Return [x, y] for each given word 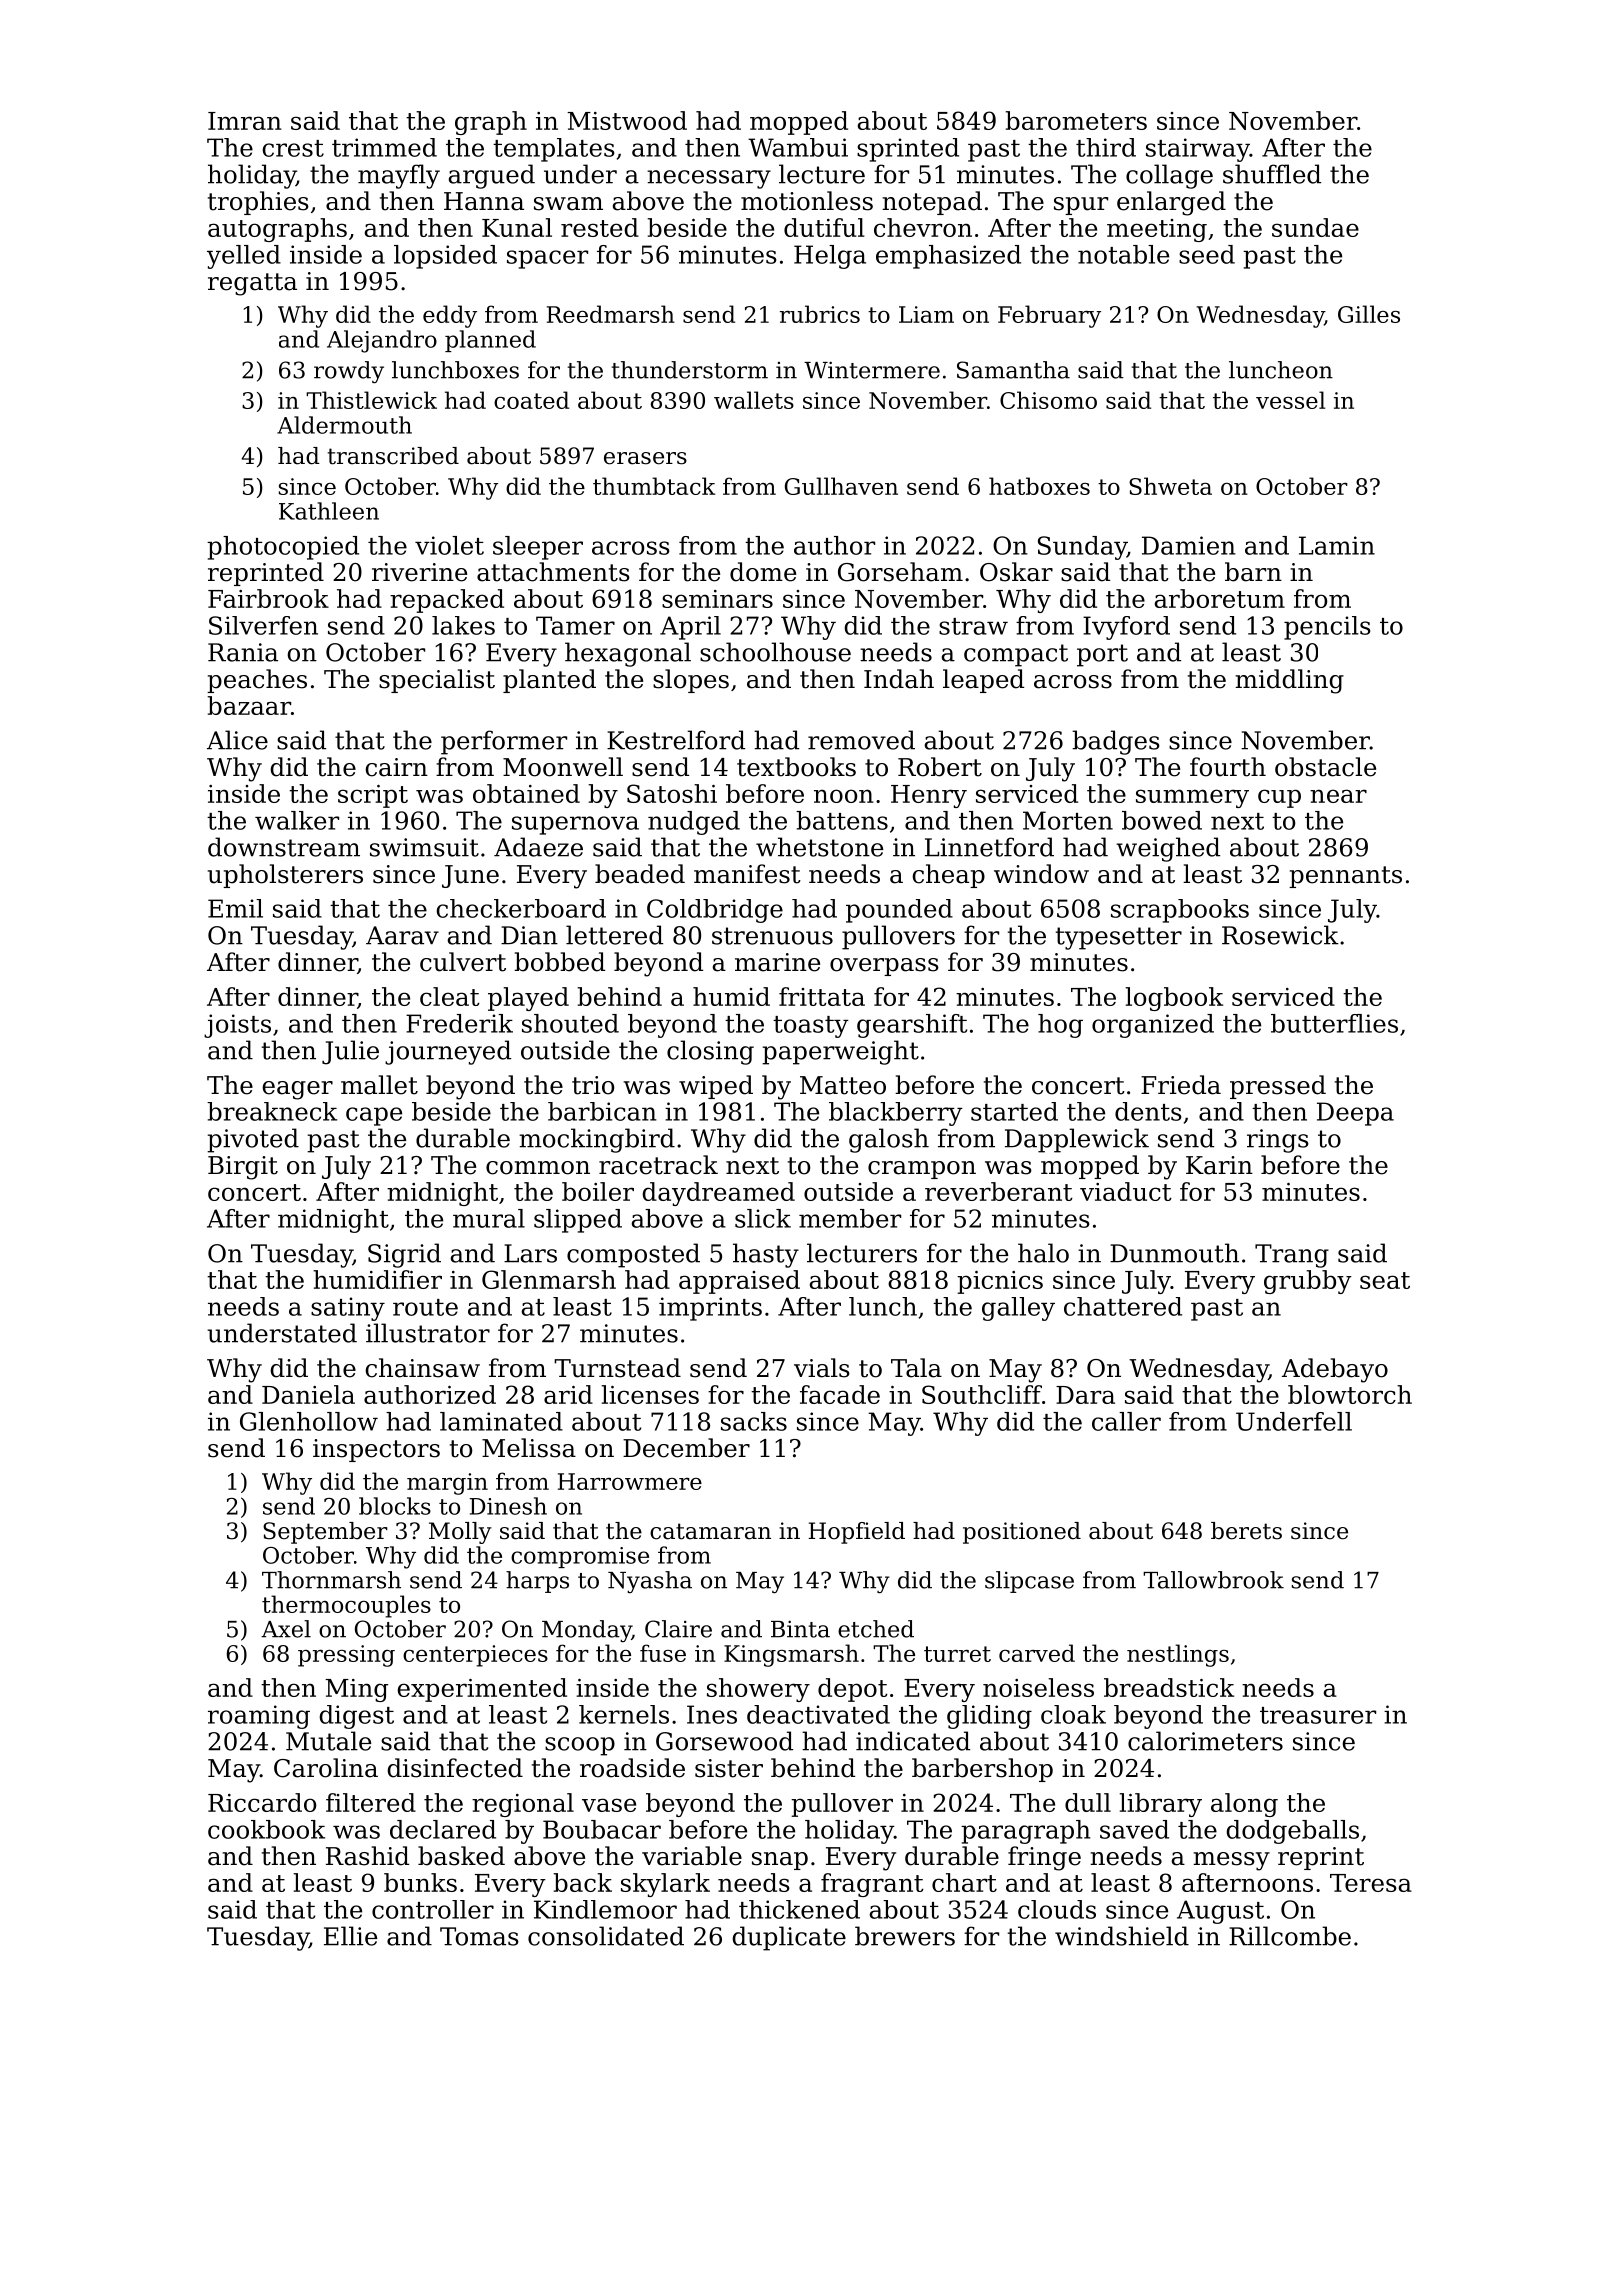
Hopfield [856, 1533]
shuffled [1272, 174]
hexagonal [628, 654]
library [1160, 1805]
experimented [482, 1690]
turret [957, 1654]
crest [293, 148]
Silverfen [263, 625]
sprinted [908, 150]
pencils [1327, 628]
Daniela [308, 1394]
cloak [1073, 1714]
